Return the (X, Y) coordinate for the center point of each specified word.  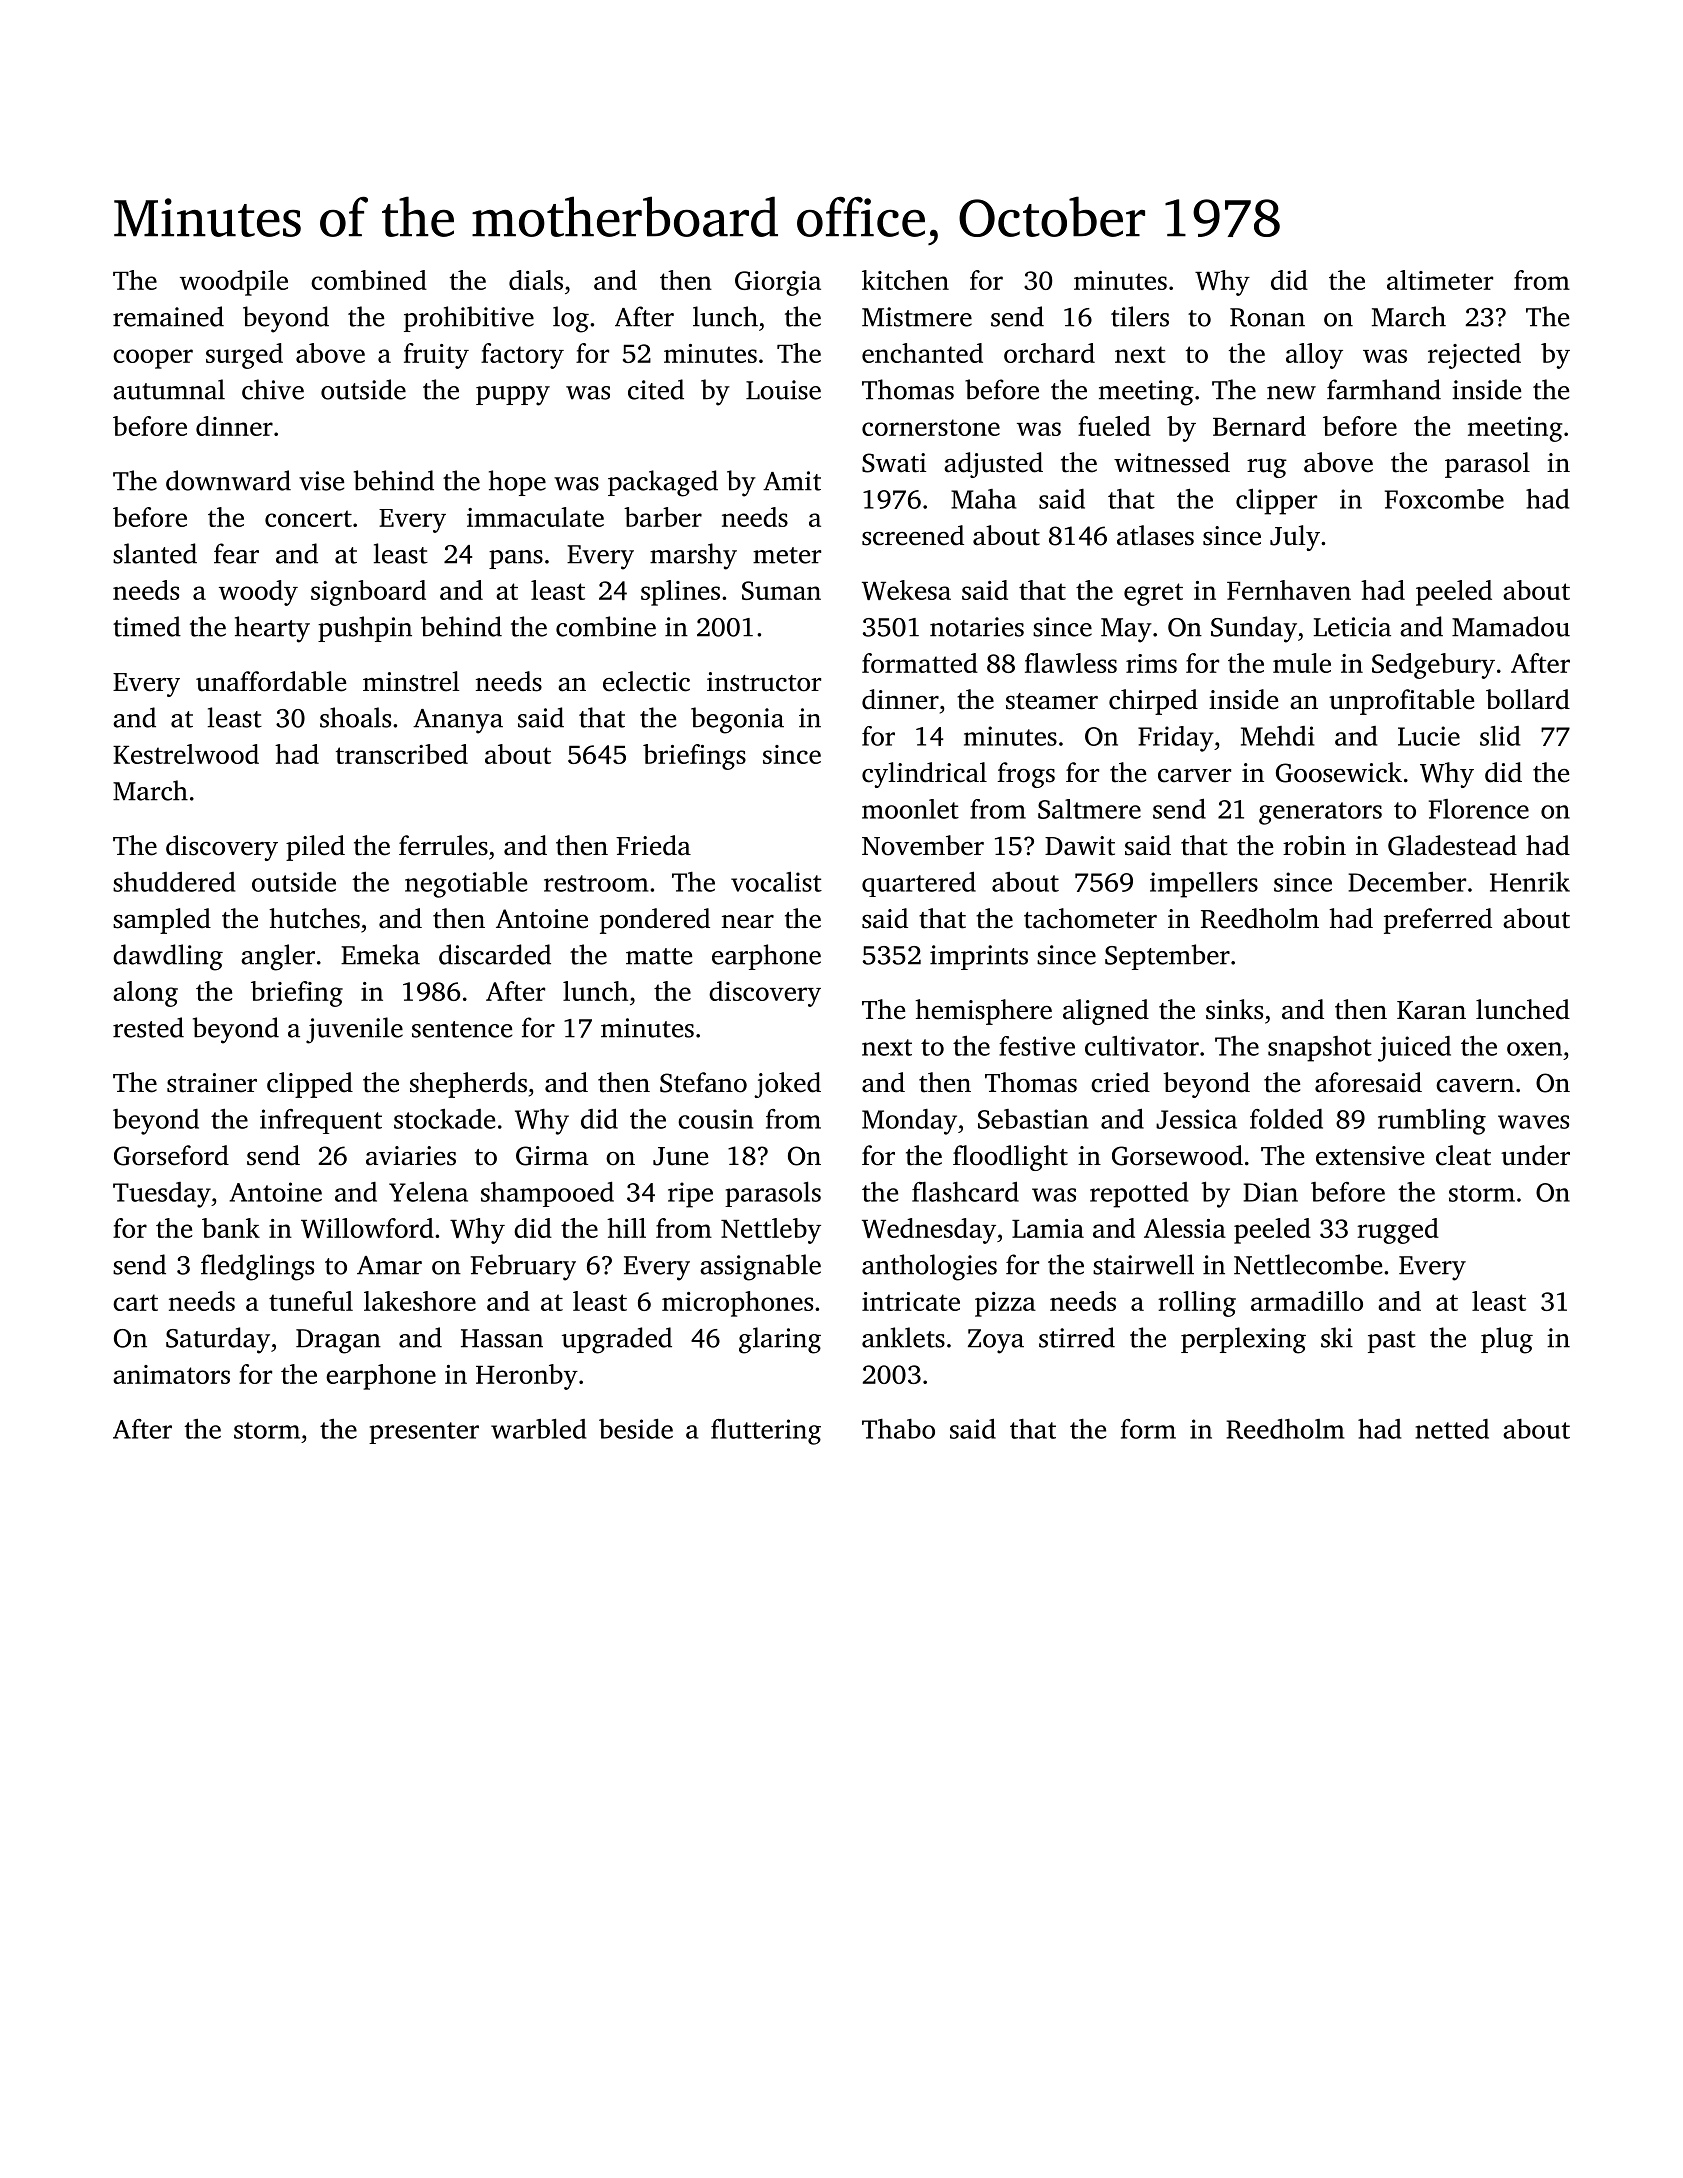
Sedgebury (1433, 666)
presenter (424, 1433)
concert (308, 518)
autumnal (169, 389)
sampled (162, 921)
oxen (1534, 1049)
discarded (495, 954)
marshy (693, 556)
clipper (1276, 502)
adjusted (993, 465)
